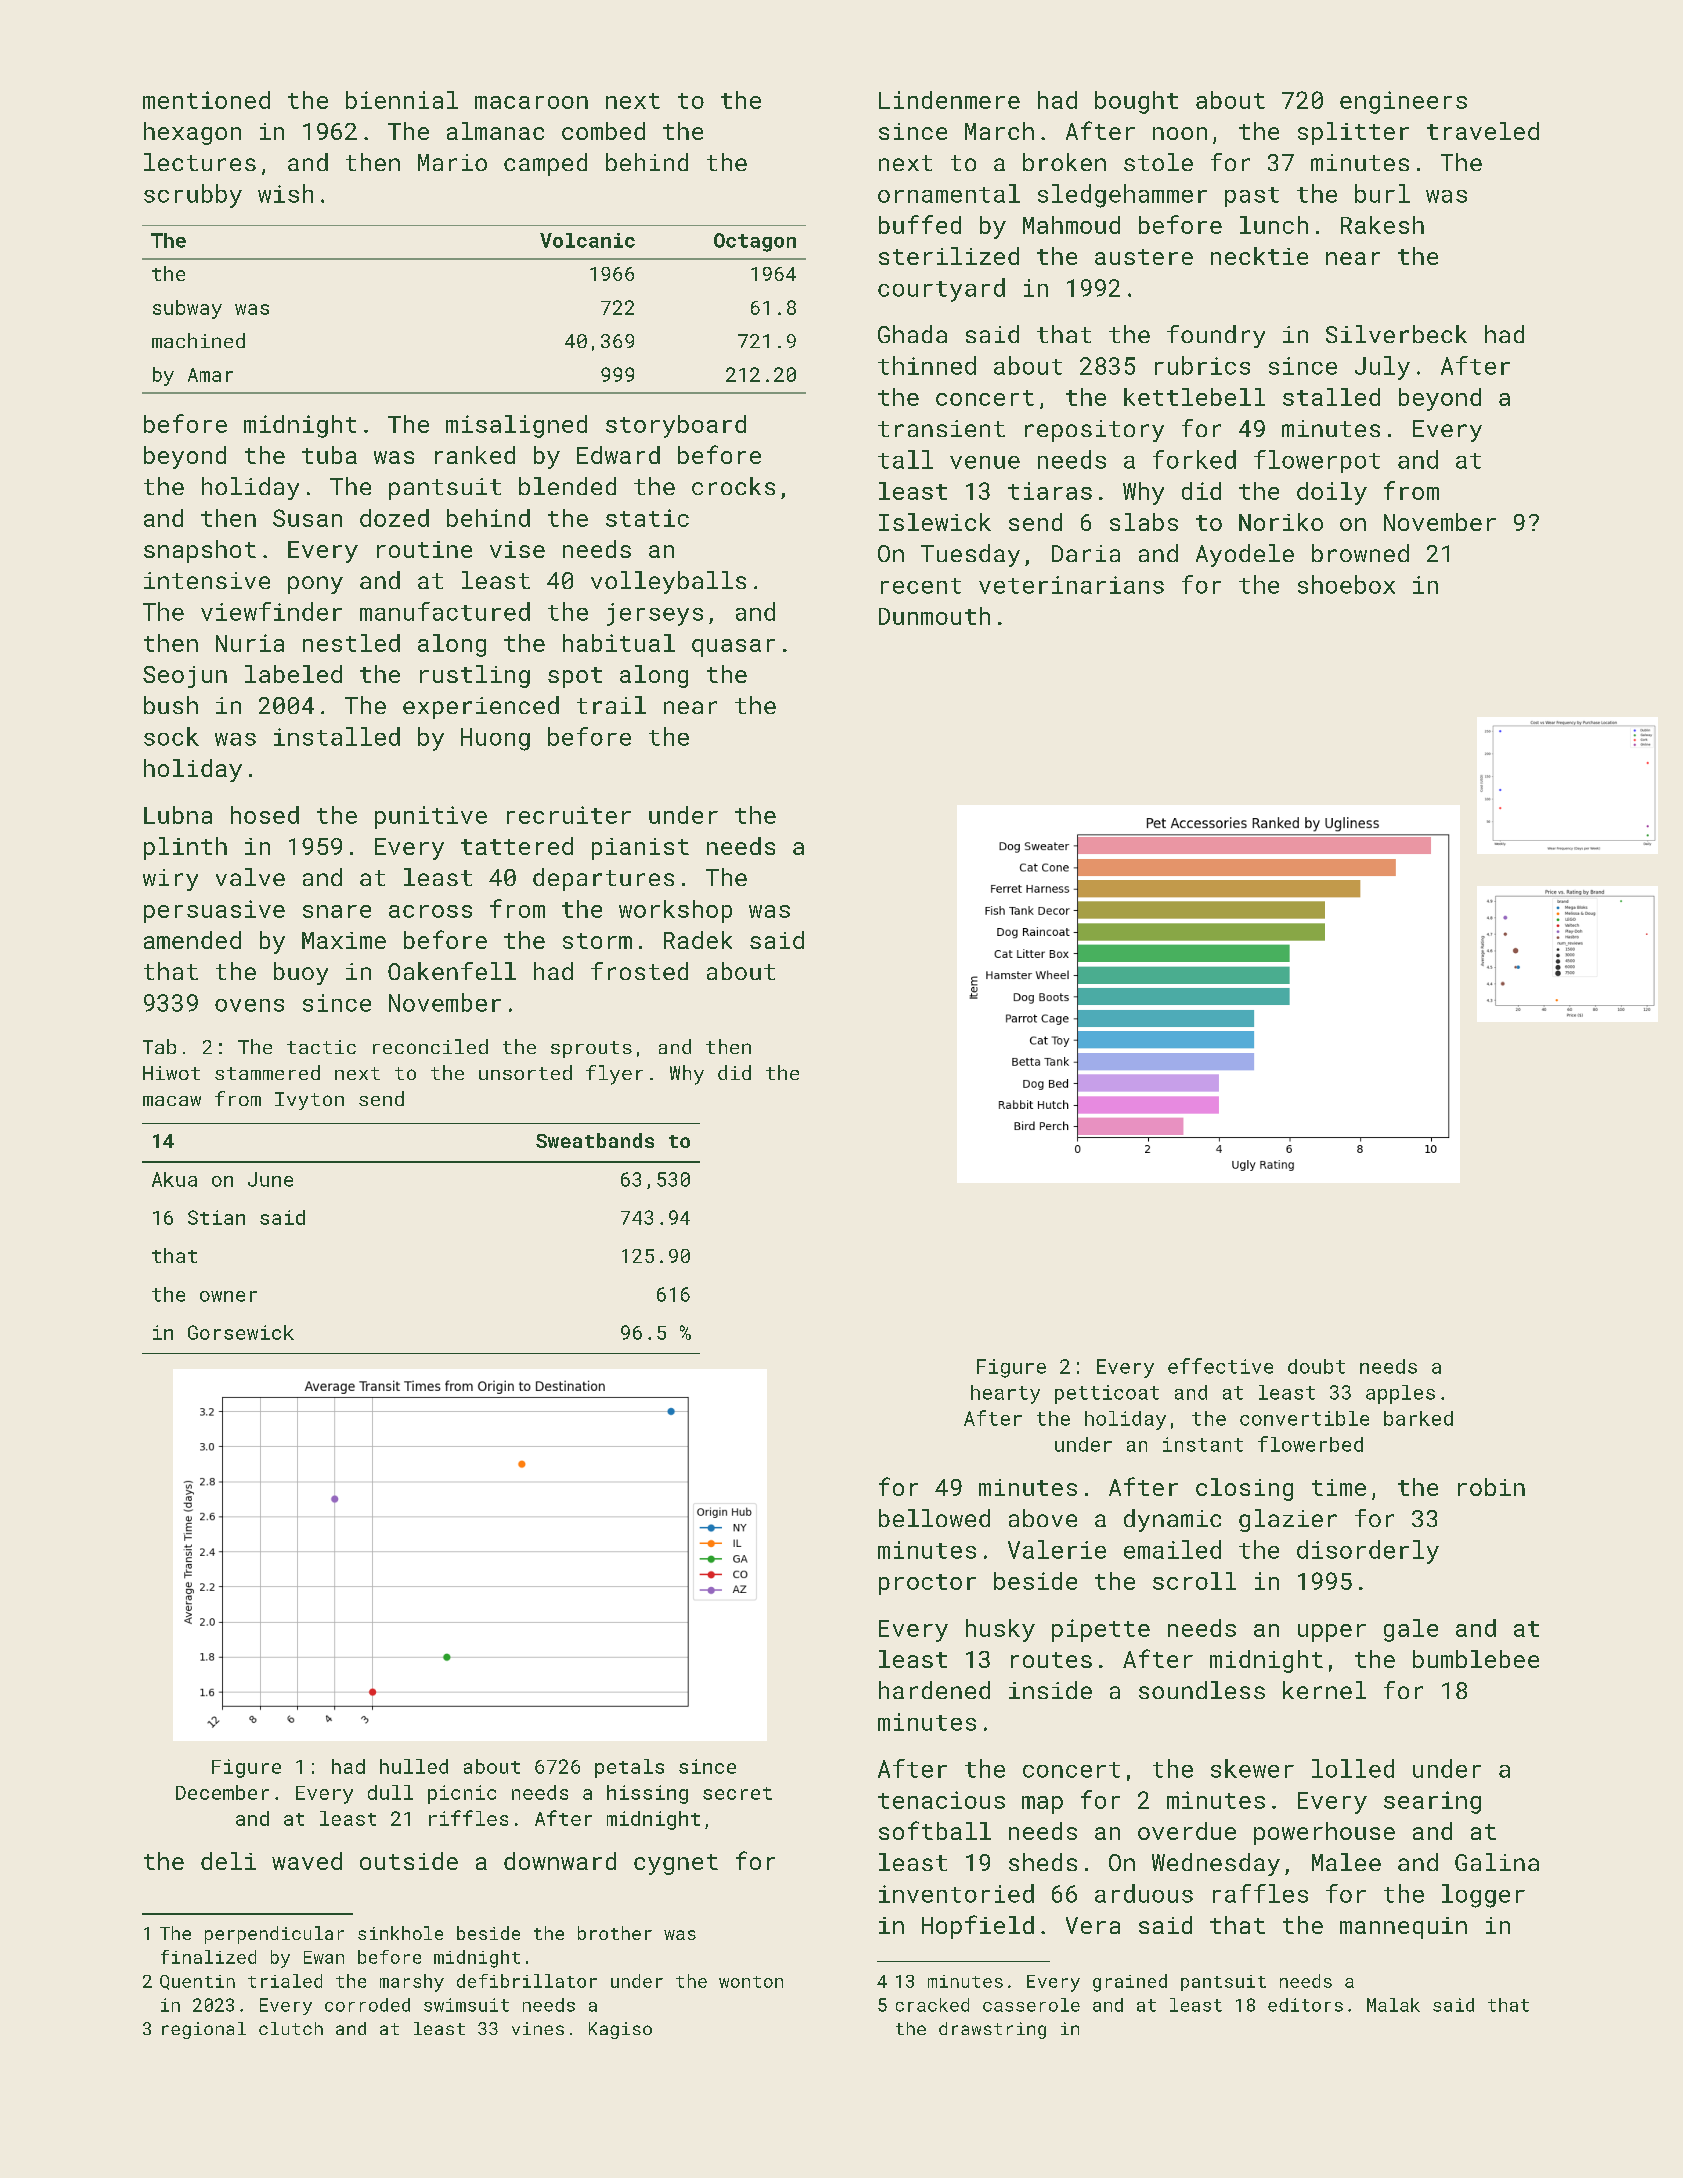 This document has width=1683, height=2178. I want to click on Silverbeck, so click(1396, 334).
